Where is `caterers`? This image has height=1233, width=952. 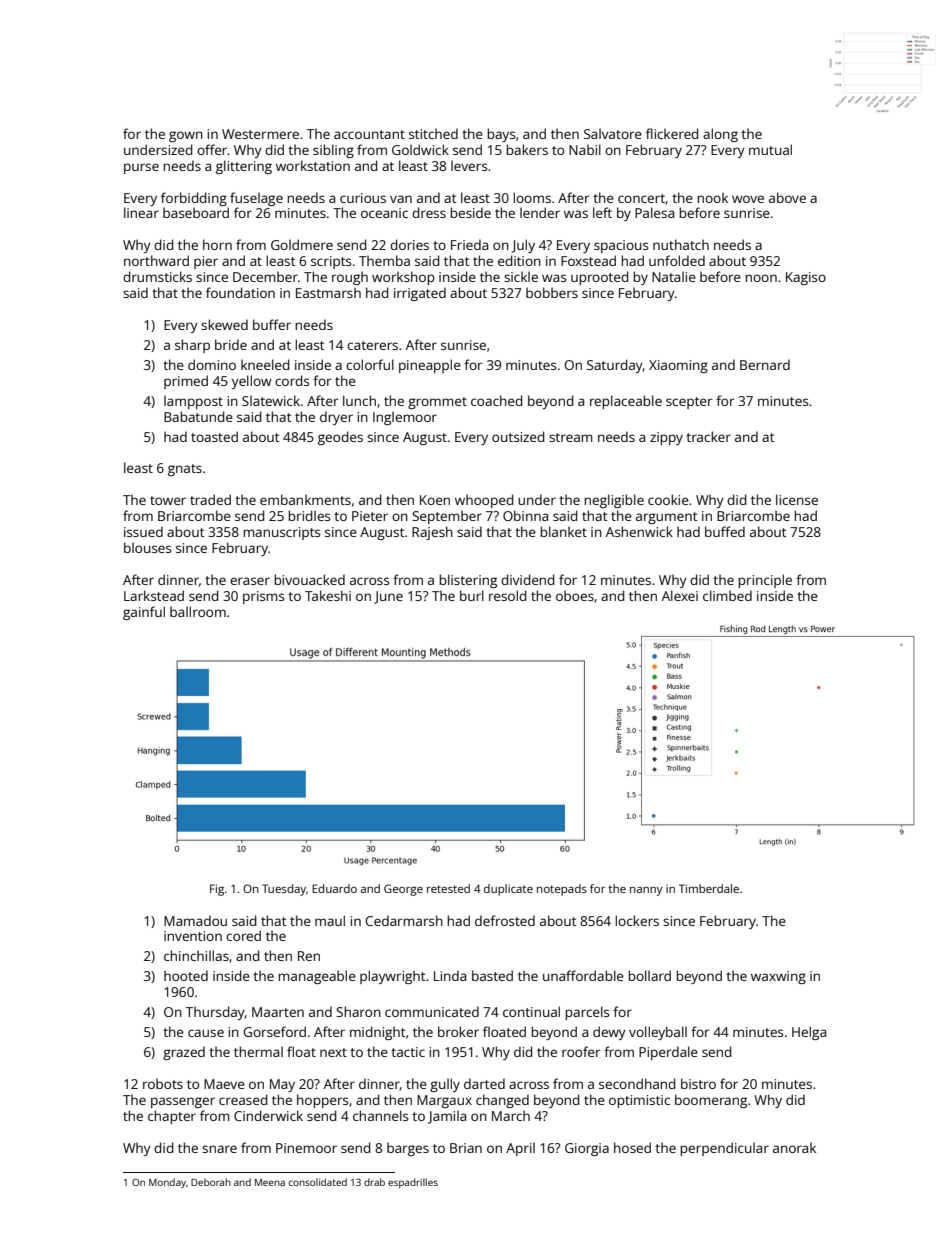 caterers is located at coordinates (372, 345).
